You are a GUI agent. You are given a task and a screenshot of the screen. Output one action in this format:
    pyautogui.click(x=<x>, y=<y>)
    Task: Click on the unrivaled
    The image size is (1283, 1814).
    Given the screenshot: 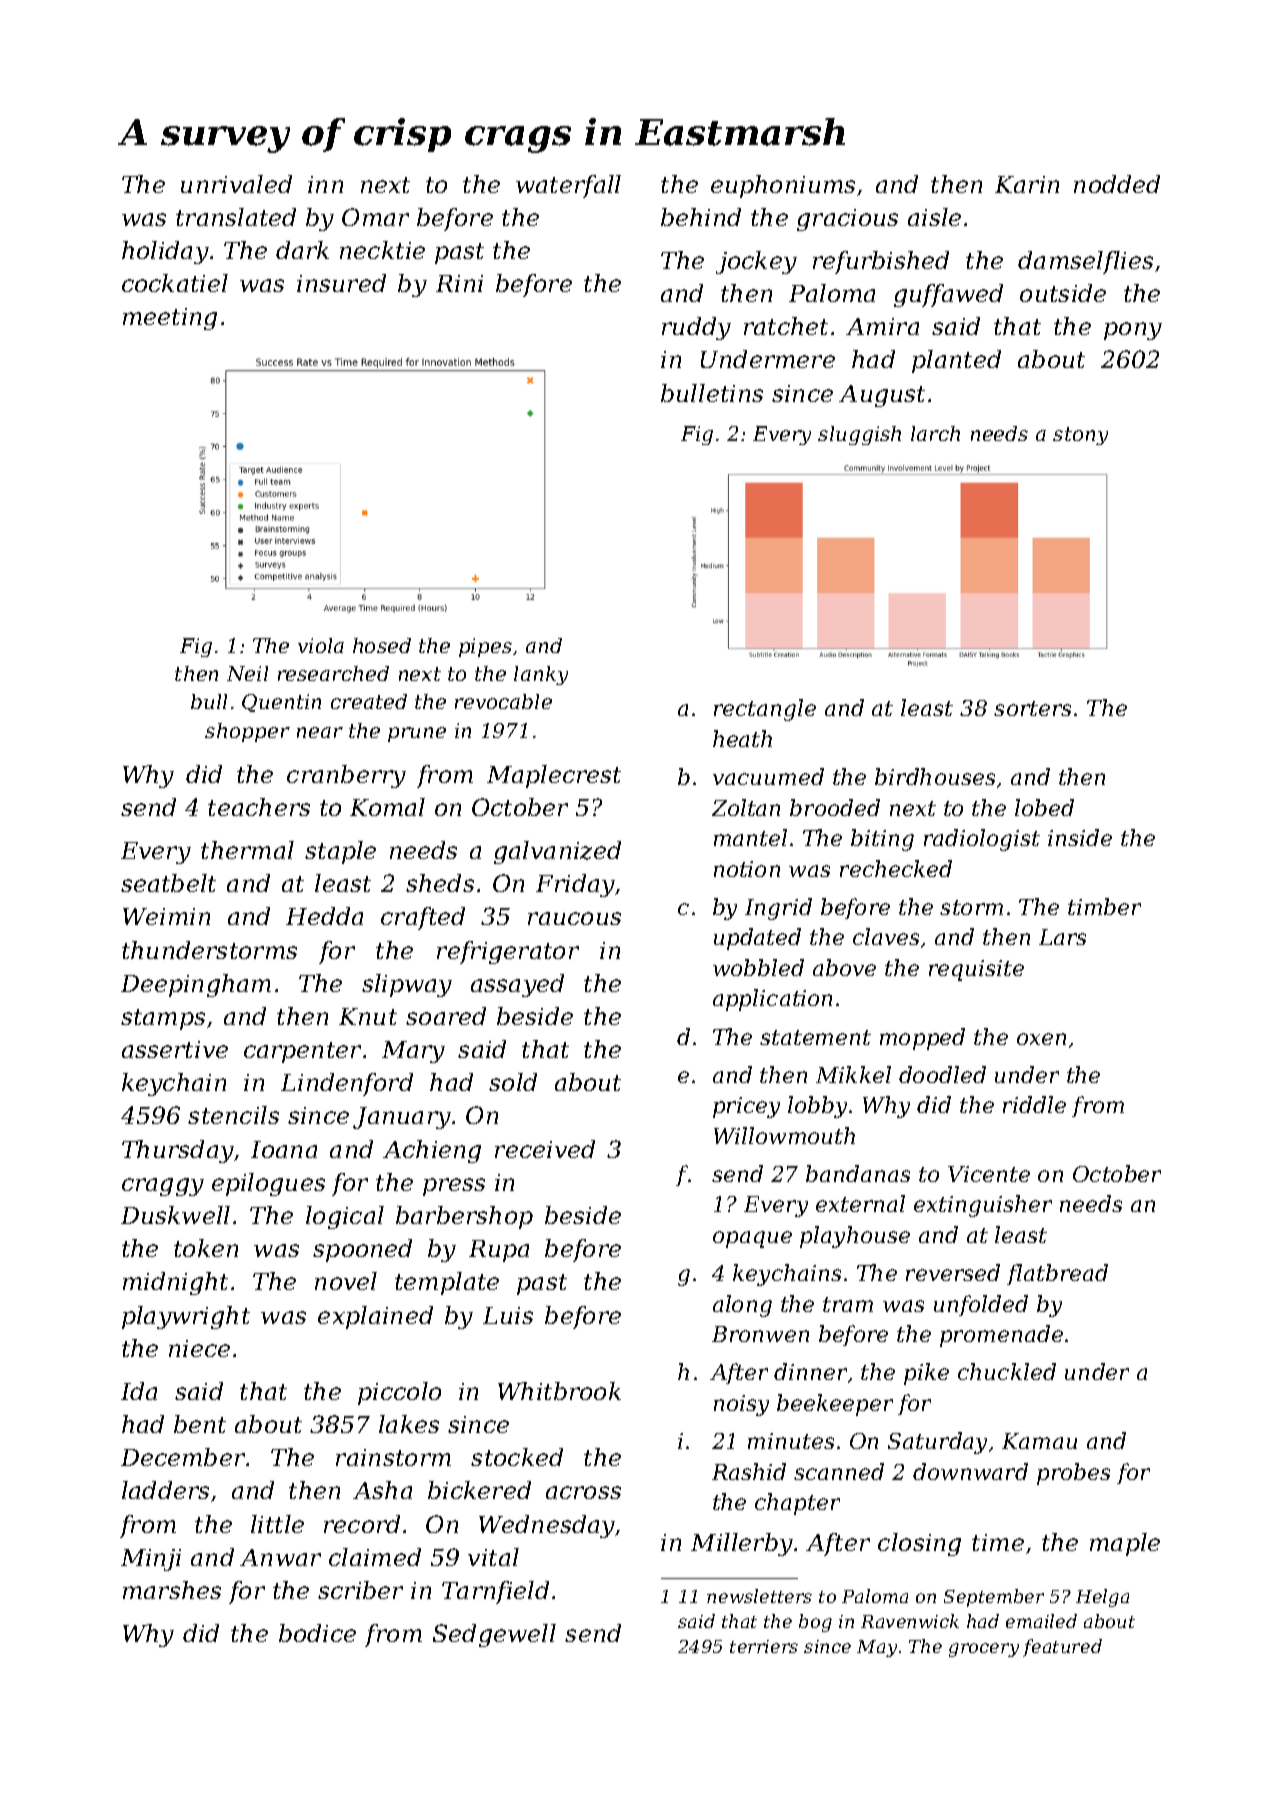 What is the action you would take?
    pyautogui.click(x=236, y=184)
